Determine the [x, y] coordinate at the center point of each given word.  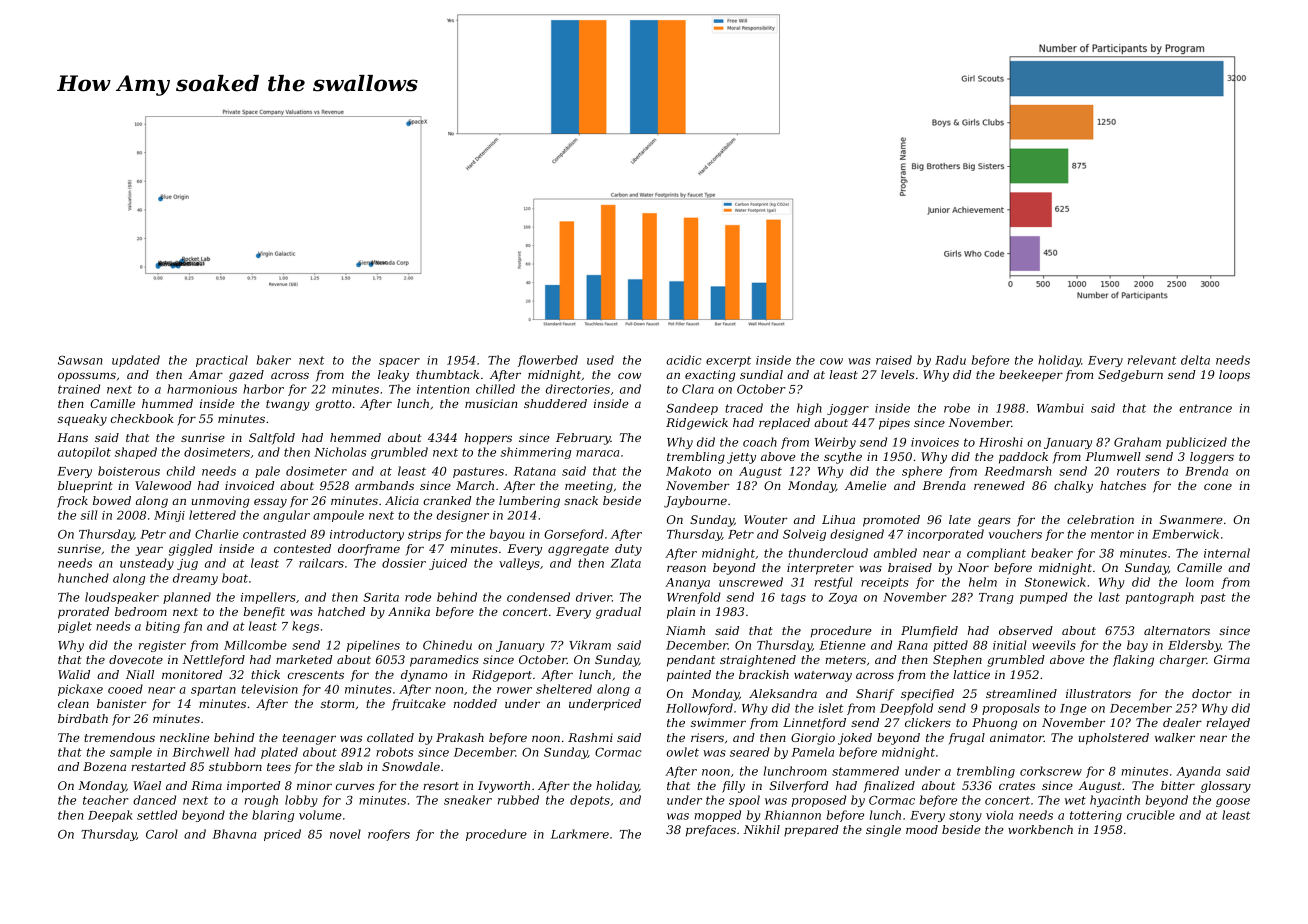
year [149, 551]
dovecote [136, 659]
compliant [996, 554]
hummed [167, 403]
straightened [758, 661]
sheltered [564, 689]
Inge [1073, 709]
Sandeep [692, 409]
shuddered [555, 403]
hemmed [355, 437]
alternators [1177, 630]
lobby [301, 801]
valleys [519, 564]
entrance [1205, 408]
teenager [309, 739]
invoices [935, 442]
